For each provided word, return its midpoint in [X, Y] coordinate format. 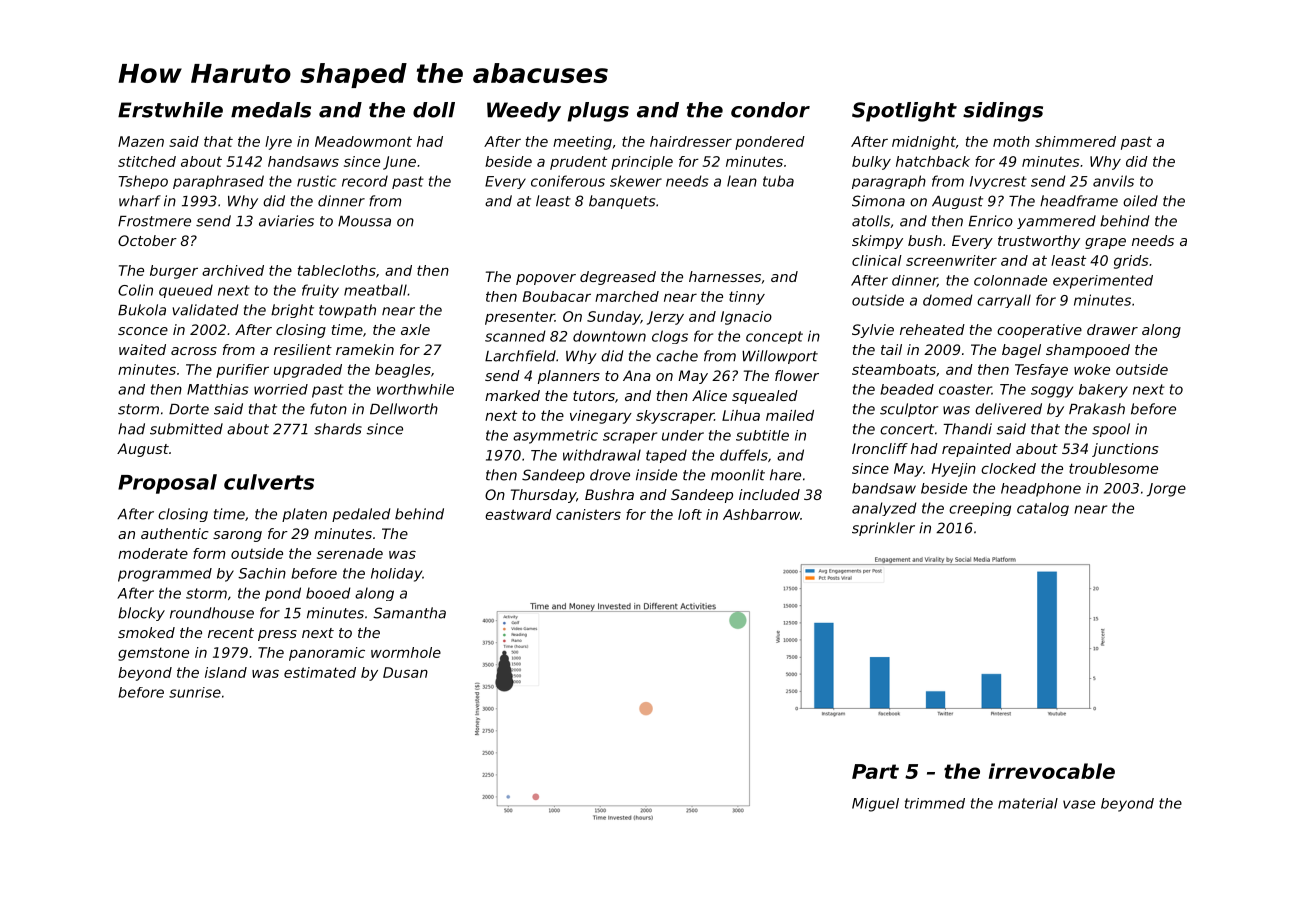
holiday [396, 575]
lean [742, 181]
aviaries [286, 221]
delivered [1008, 409]
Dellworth [404, 409]
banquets [622, 202]
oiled [1140, 201]
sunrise [195, 692]
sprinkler [883, 529]
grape [1105, 243]
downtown [609, 336]
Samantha [409, 613]
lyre [278, 143]
